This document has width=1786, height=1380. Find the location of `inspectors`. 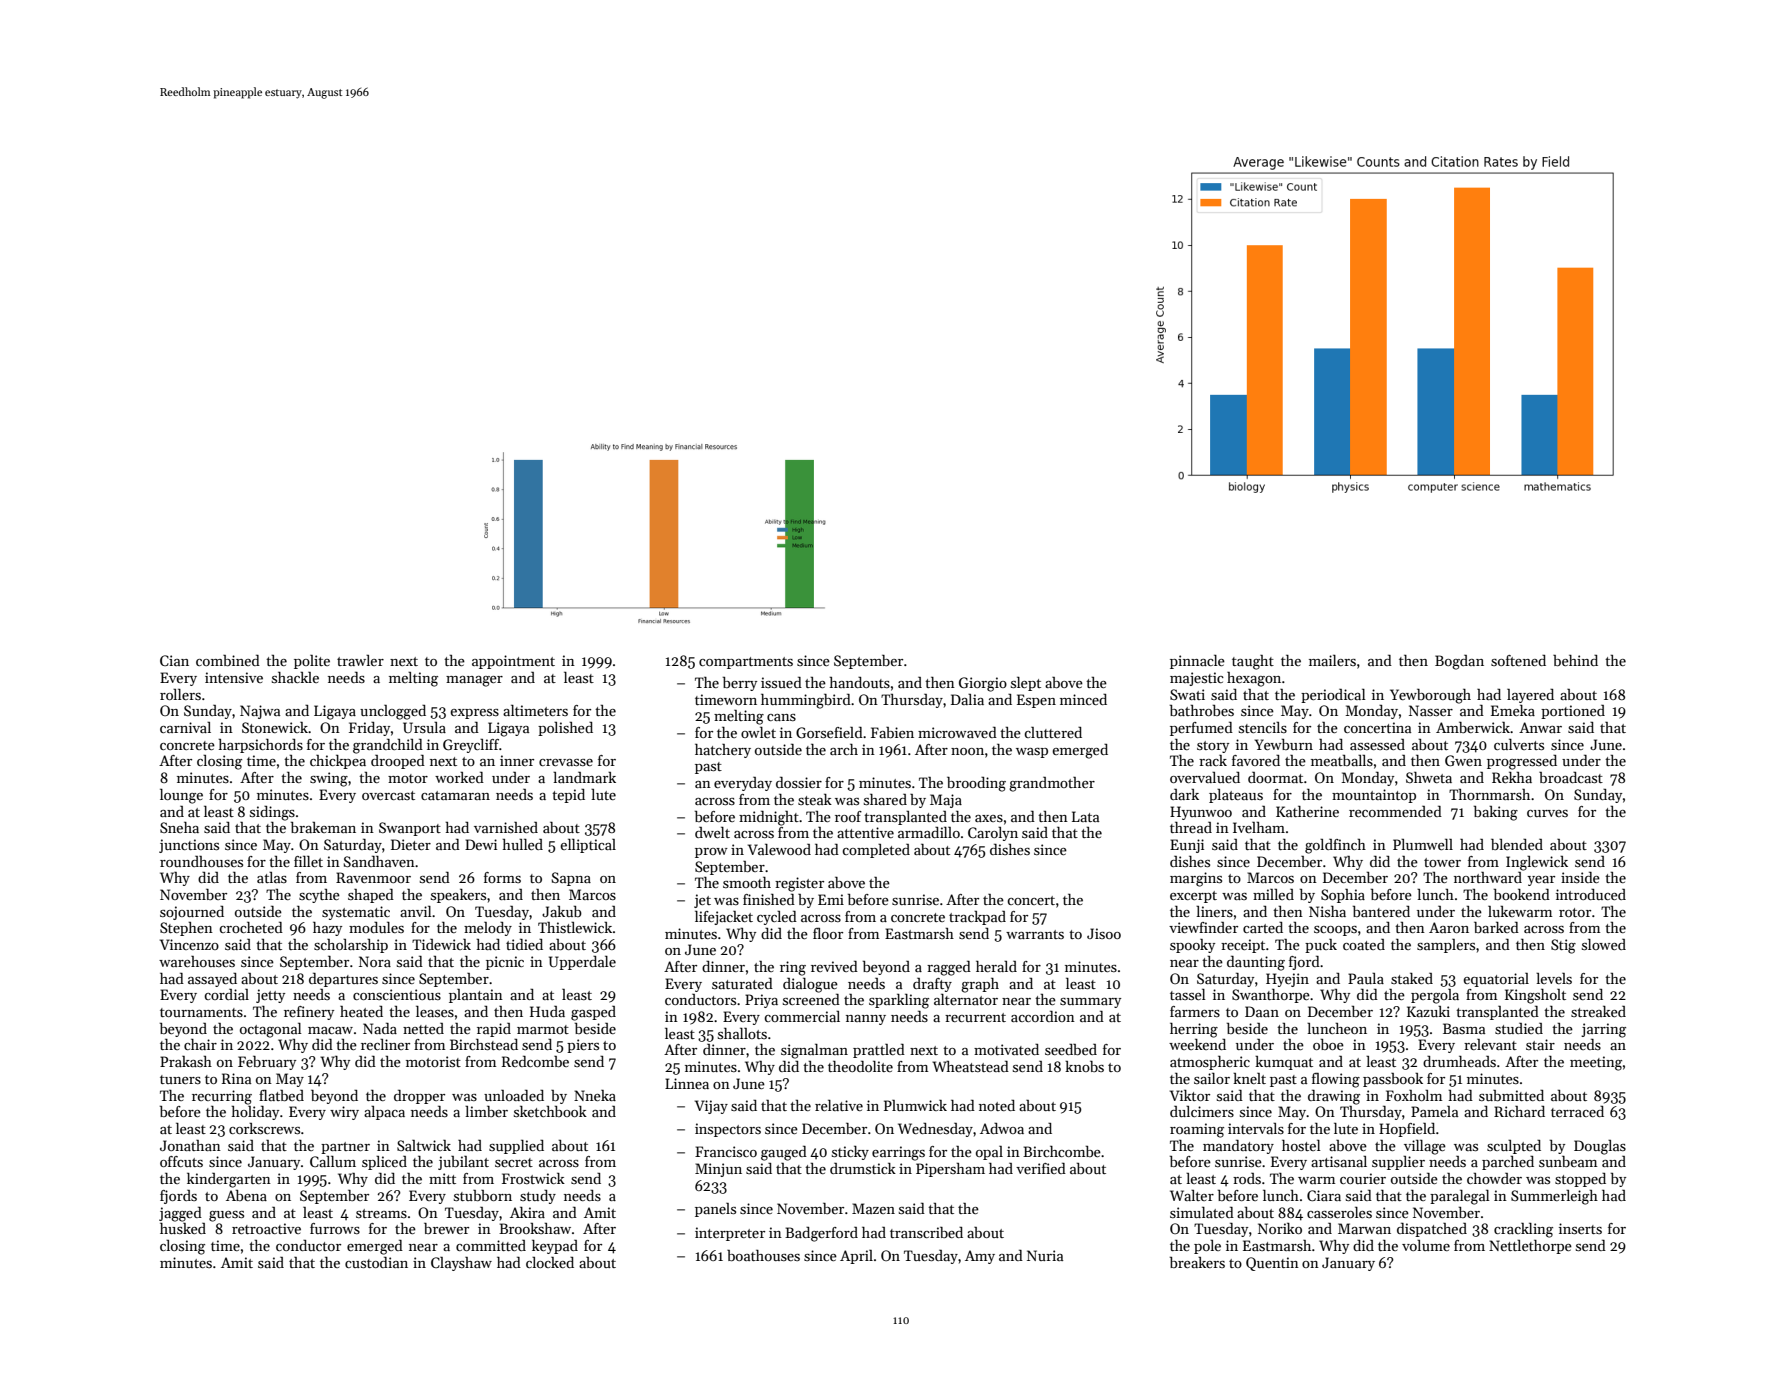

inspectors is located at coordinates (728, 1130).
